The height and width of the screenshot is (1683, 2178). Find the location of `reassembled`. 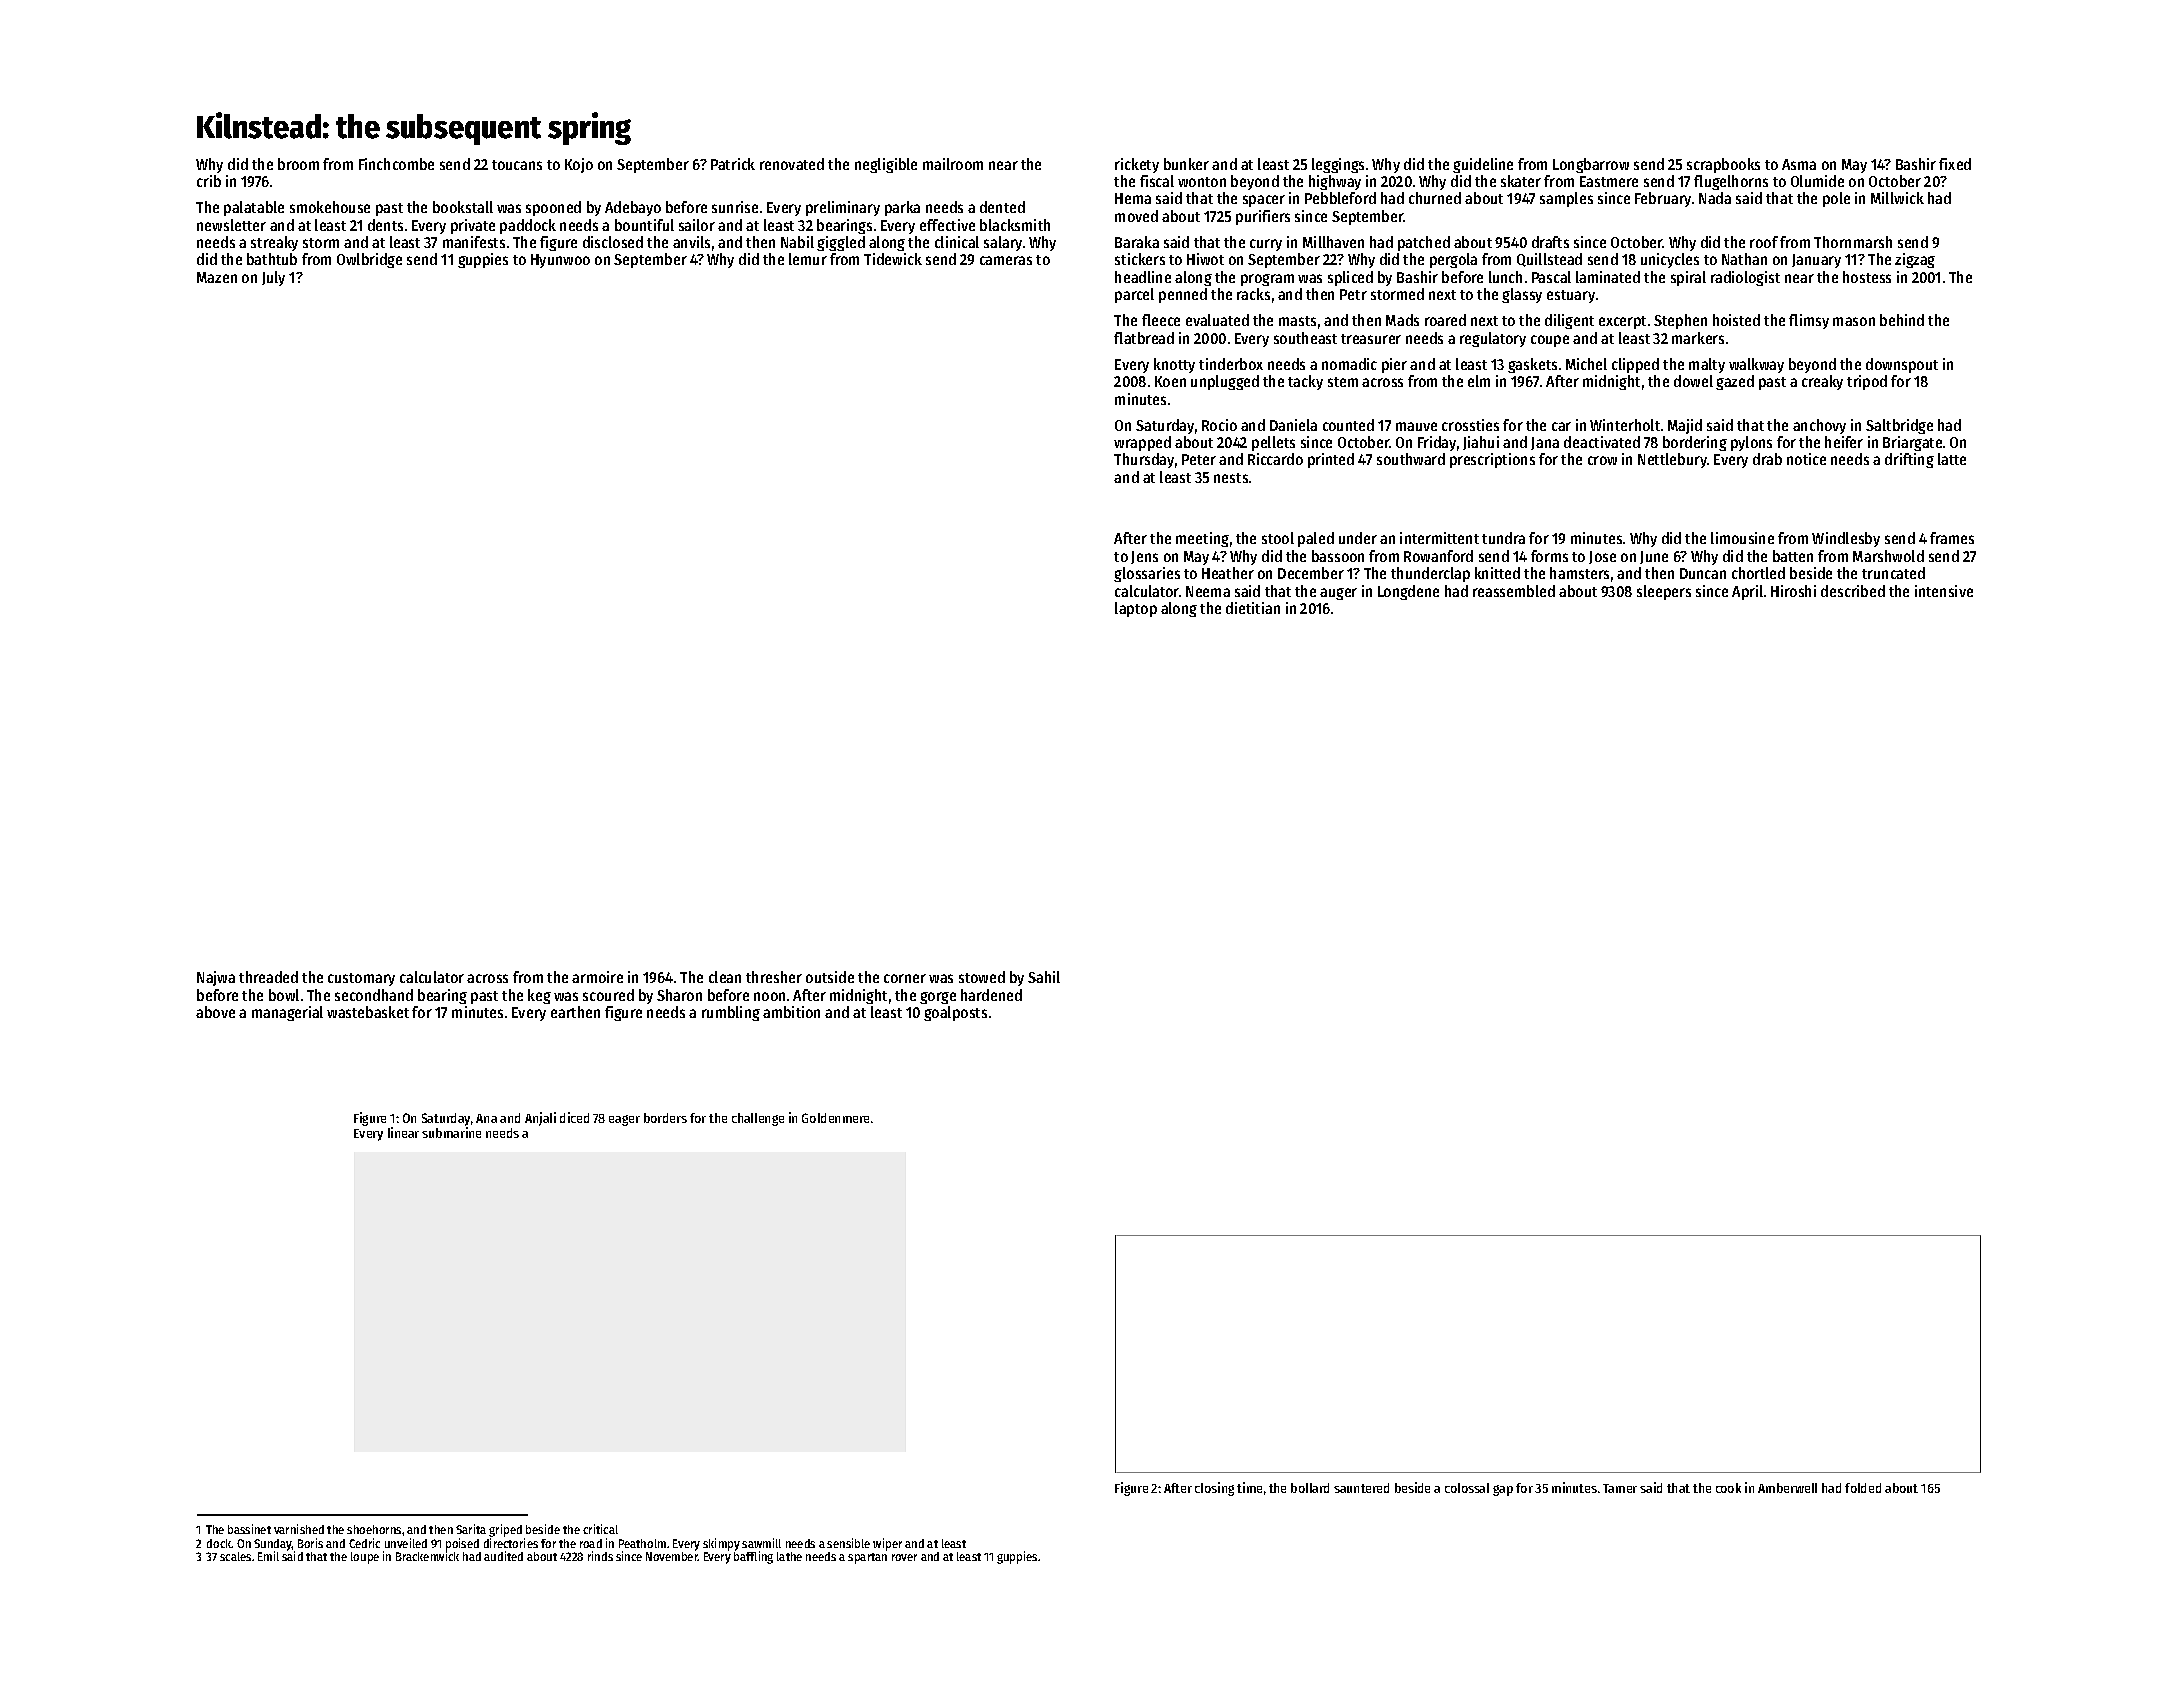

reassembled is located at coordinates (1514, 591).
